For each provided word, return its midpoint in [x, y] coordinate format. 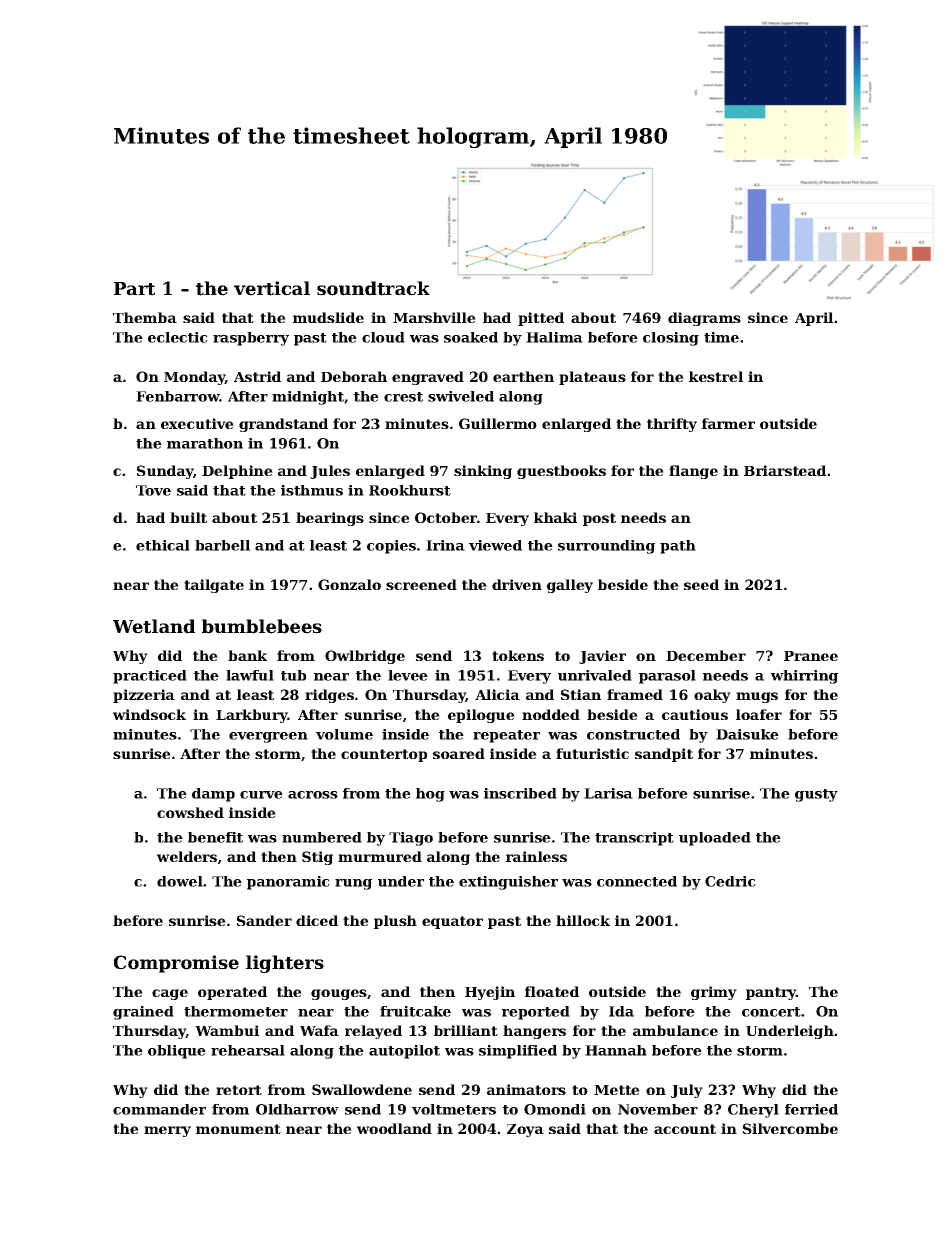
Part [134, 289]
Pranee [811, 656]
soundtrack [373, 288]
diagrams [704, 319]
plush [395, 922]
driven [517, 584]
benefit [215, 837]
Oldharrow [297, 1109]
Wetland [154, 626]
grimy [714, 993]
